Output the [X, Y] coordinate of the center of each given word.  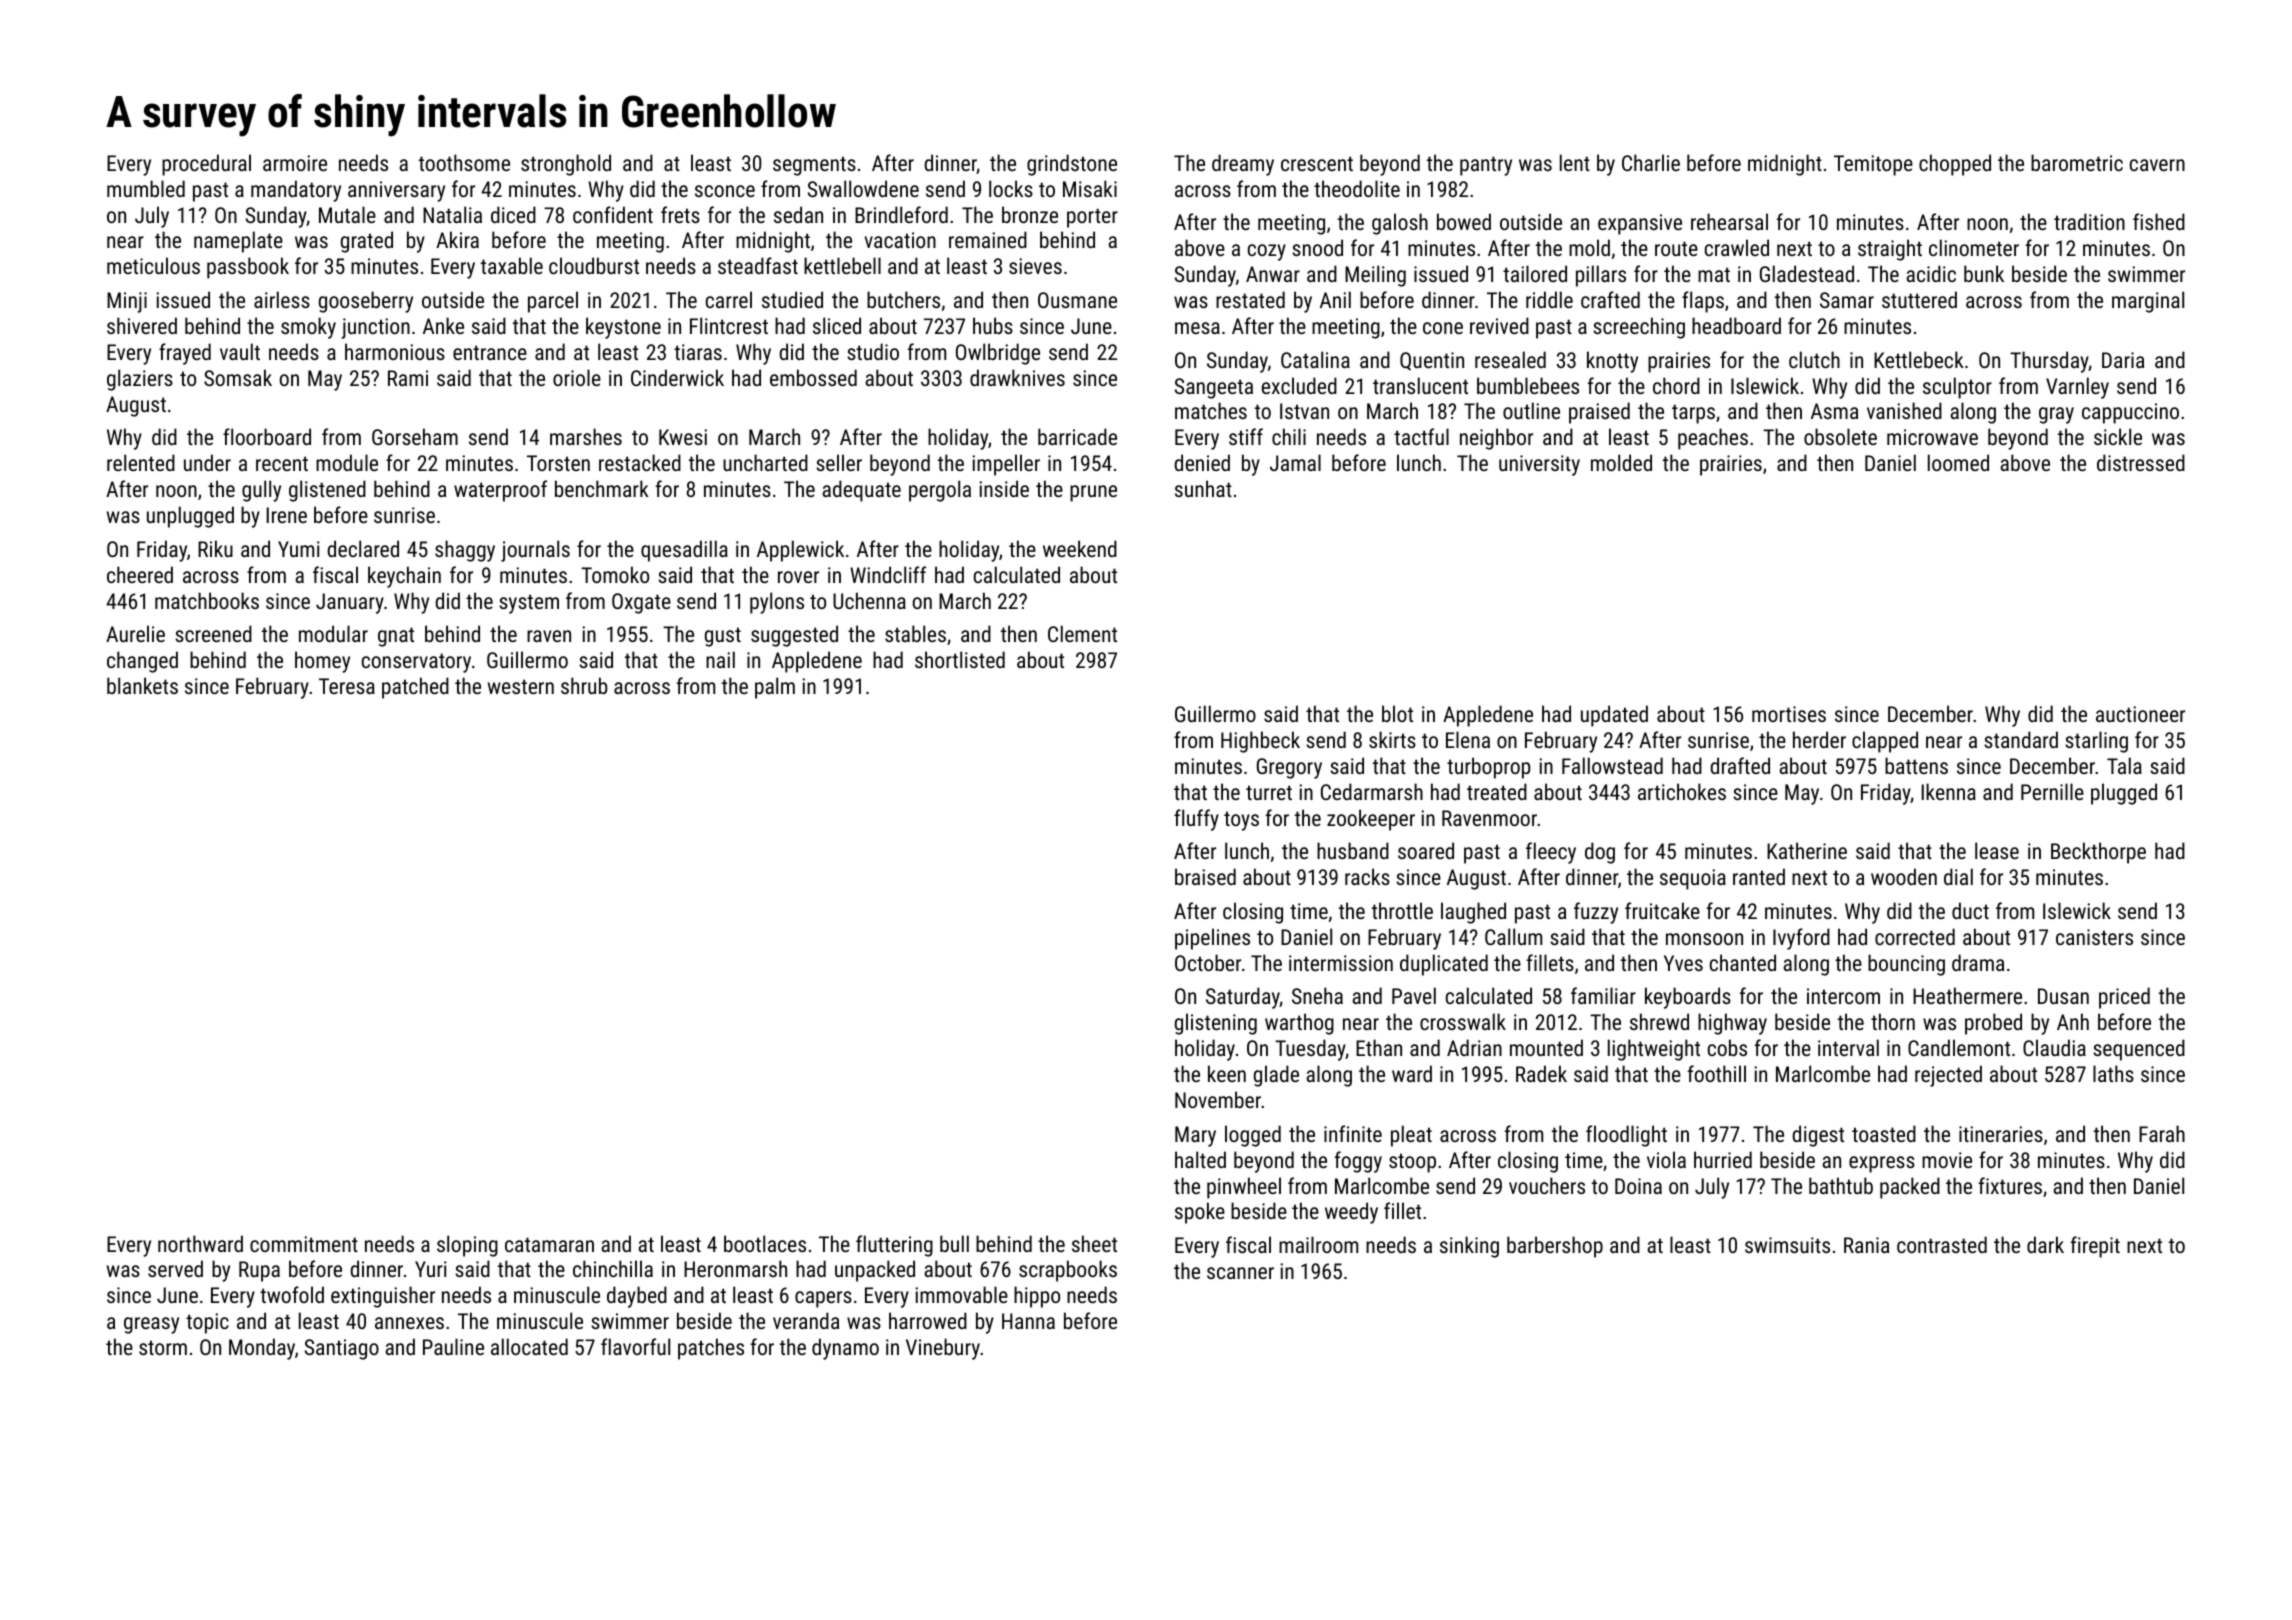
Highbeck [1260, 742]
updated [1614, 716]
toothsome [464, 162]
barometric [2077, 162]
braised [1205, 876]
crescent [1317, 163]
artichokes [1682, 791]
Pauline [453, 1346]
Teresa [347, 686]
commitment [304, 1244]
